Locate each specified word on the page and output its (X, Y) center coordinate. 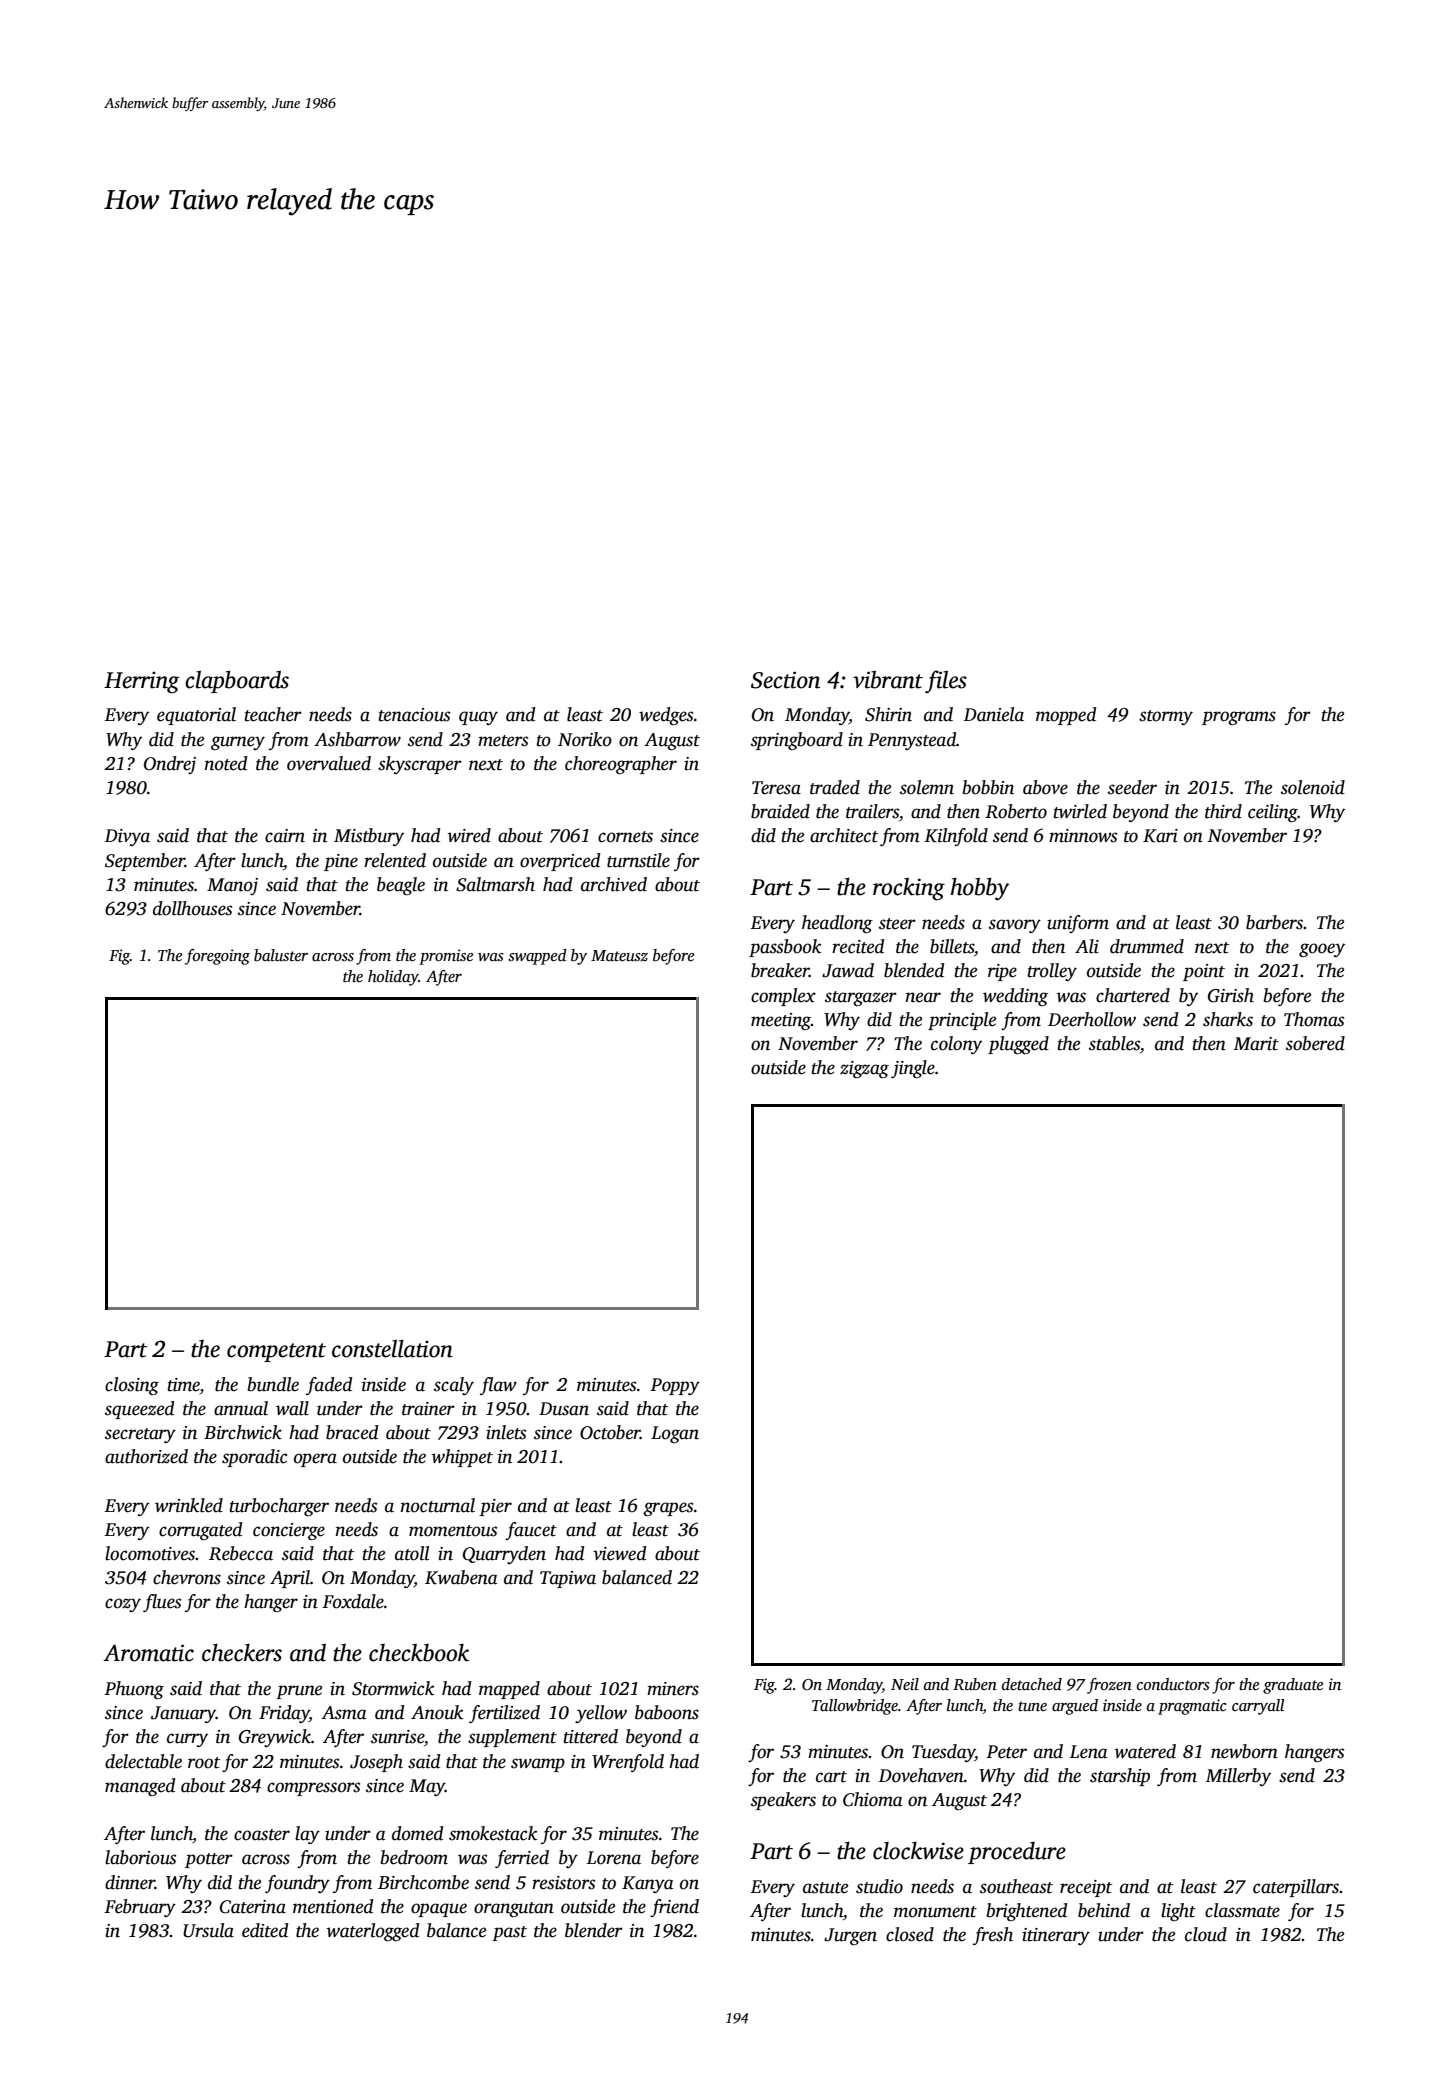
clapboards (237, 682)
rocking (909, 889)
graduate (1293, 1686)
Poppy (675, 1386)
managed (140, 1787)
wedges (666, 716)
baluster (281, 955)
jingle (913, 1069)
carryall (1258, 1707)
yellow (601, 1714)
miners (673, 1689)
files (946, 681)
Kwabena (461, 1577)
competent (276, 1352)
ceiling (1273, 813)
